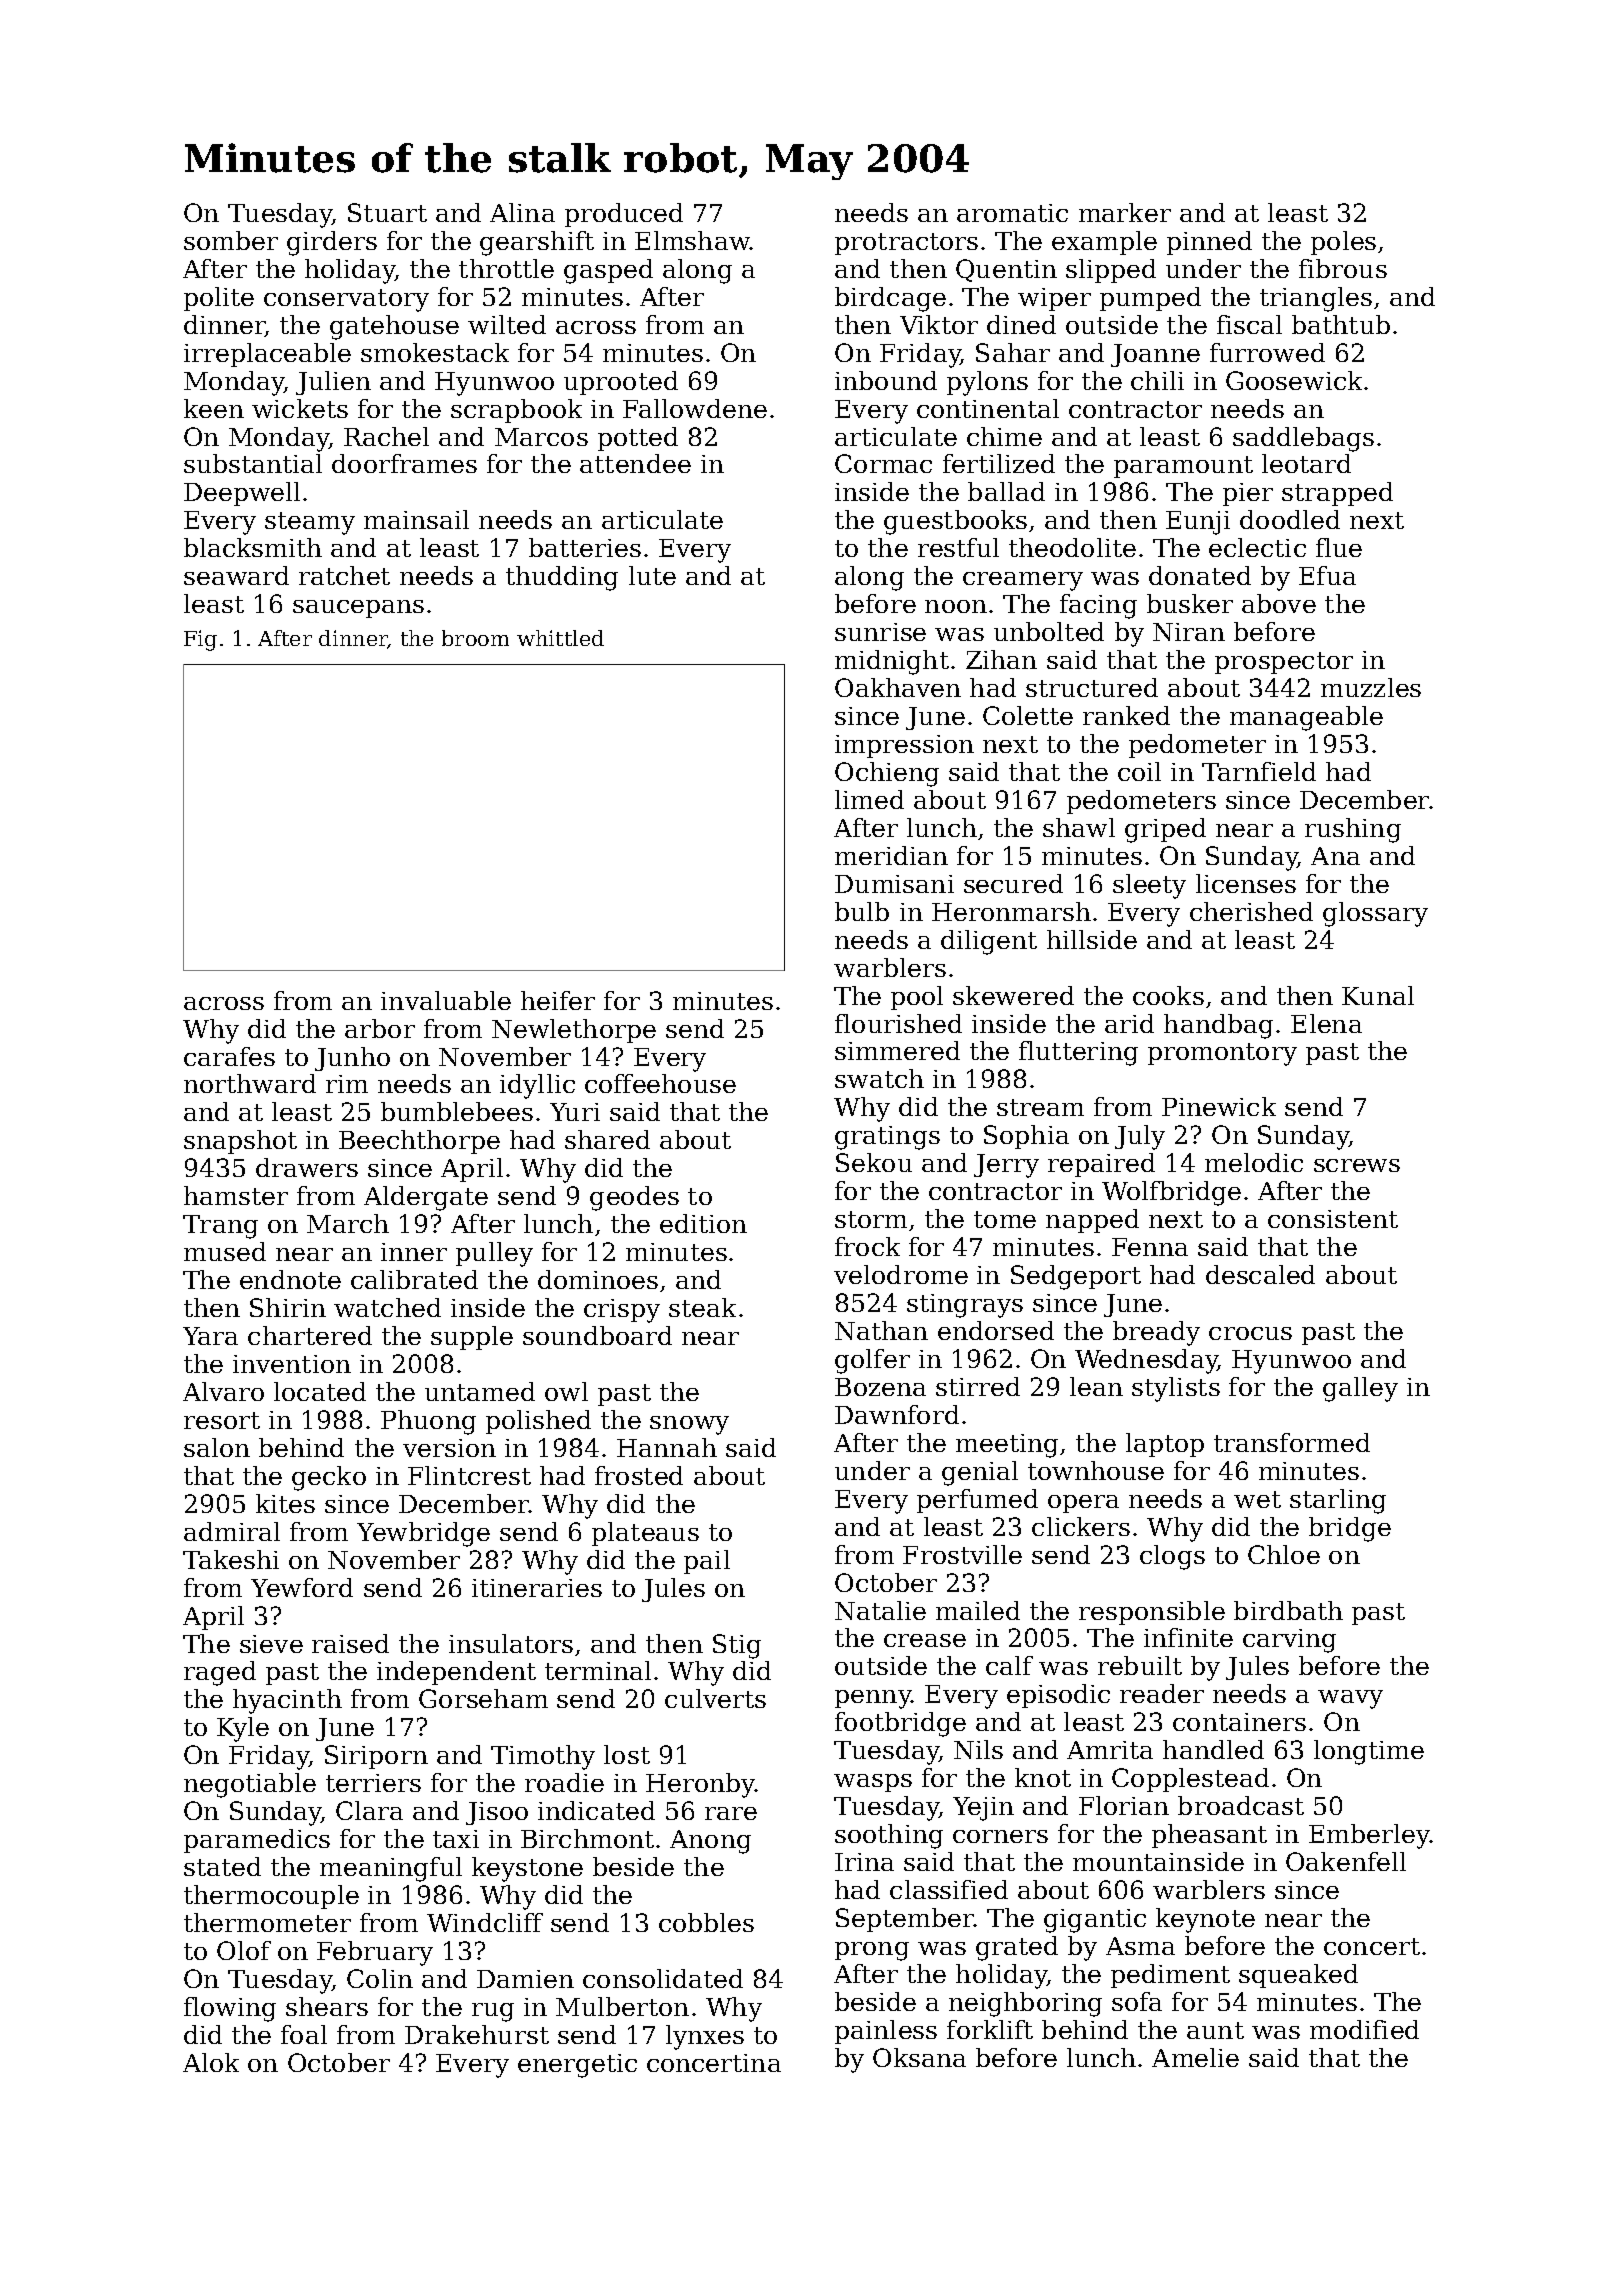 The image size is (1620, 2292). What do you see at coordinates (426, 1198) in the image?
I see `Aldergate` at bounding box center [426, 1198].
